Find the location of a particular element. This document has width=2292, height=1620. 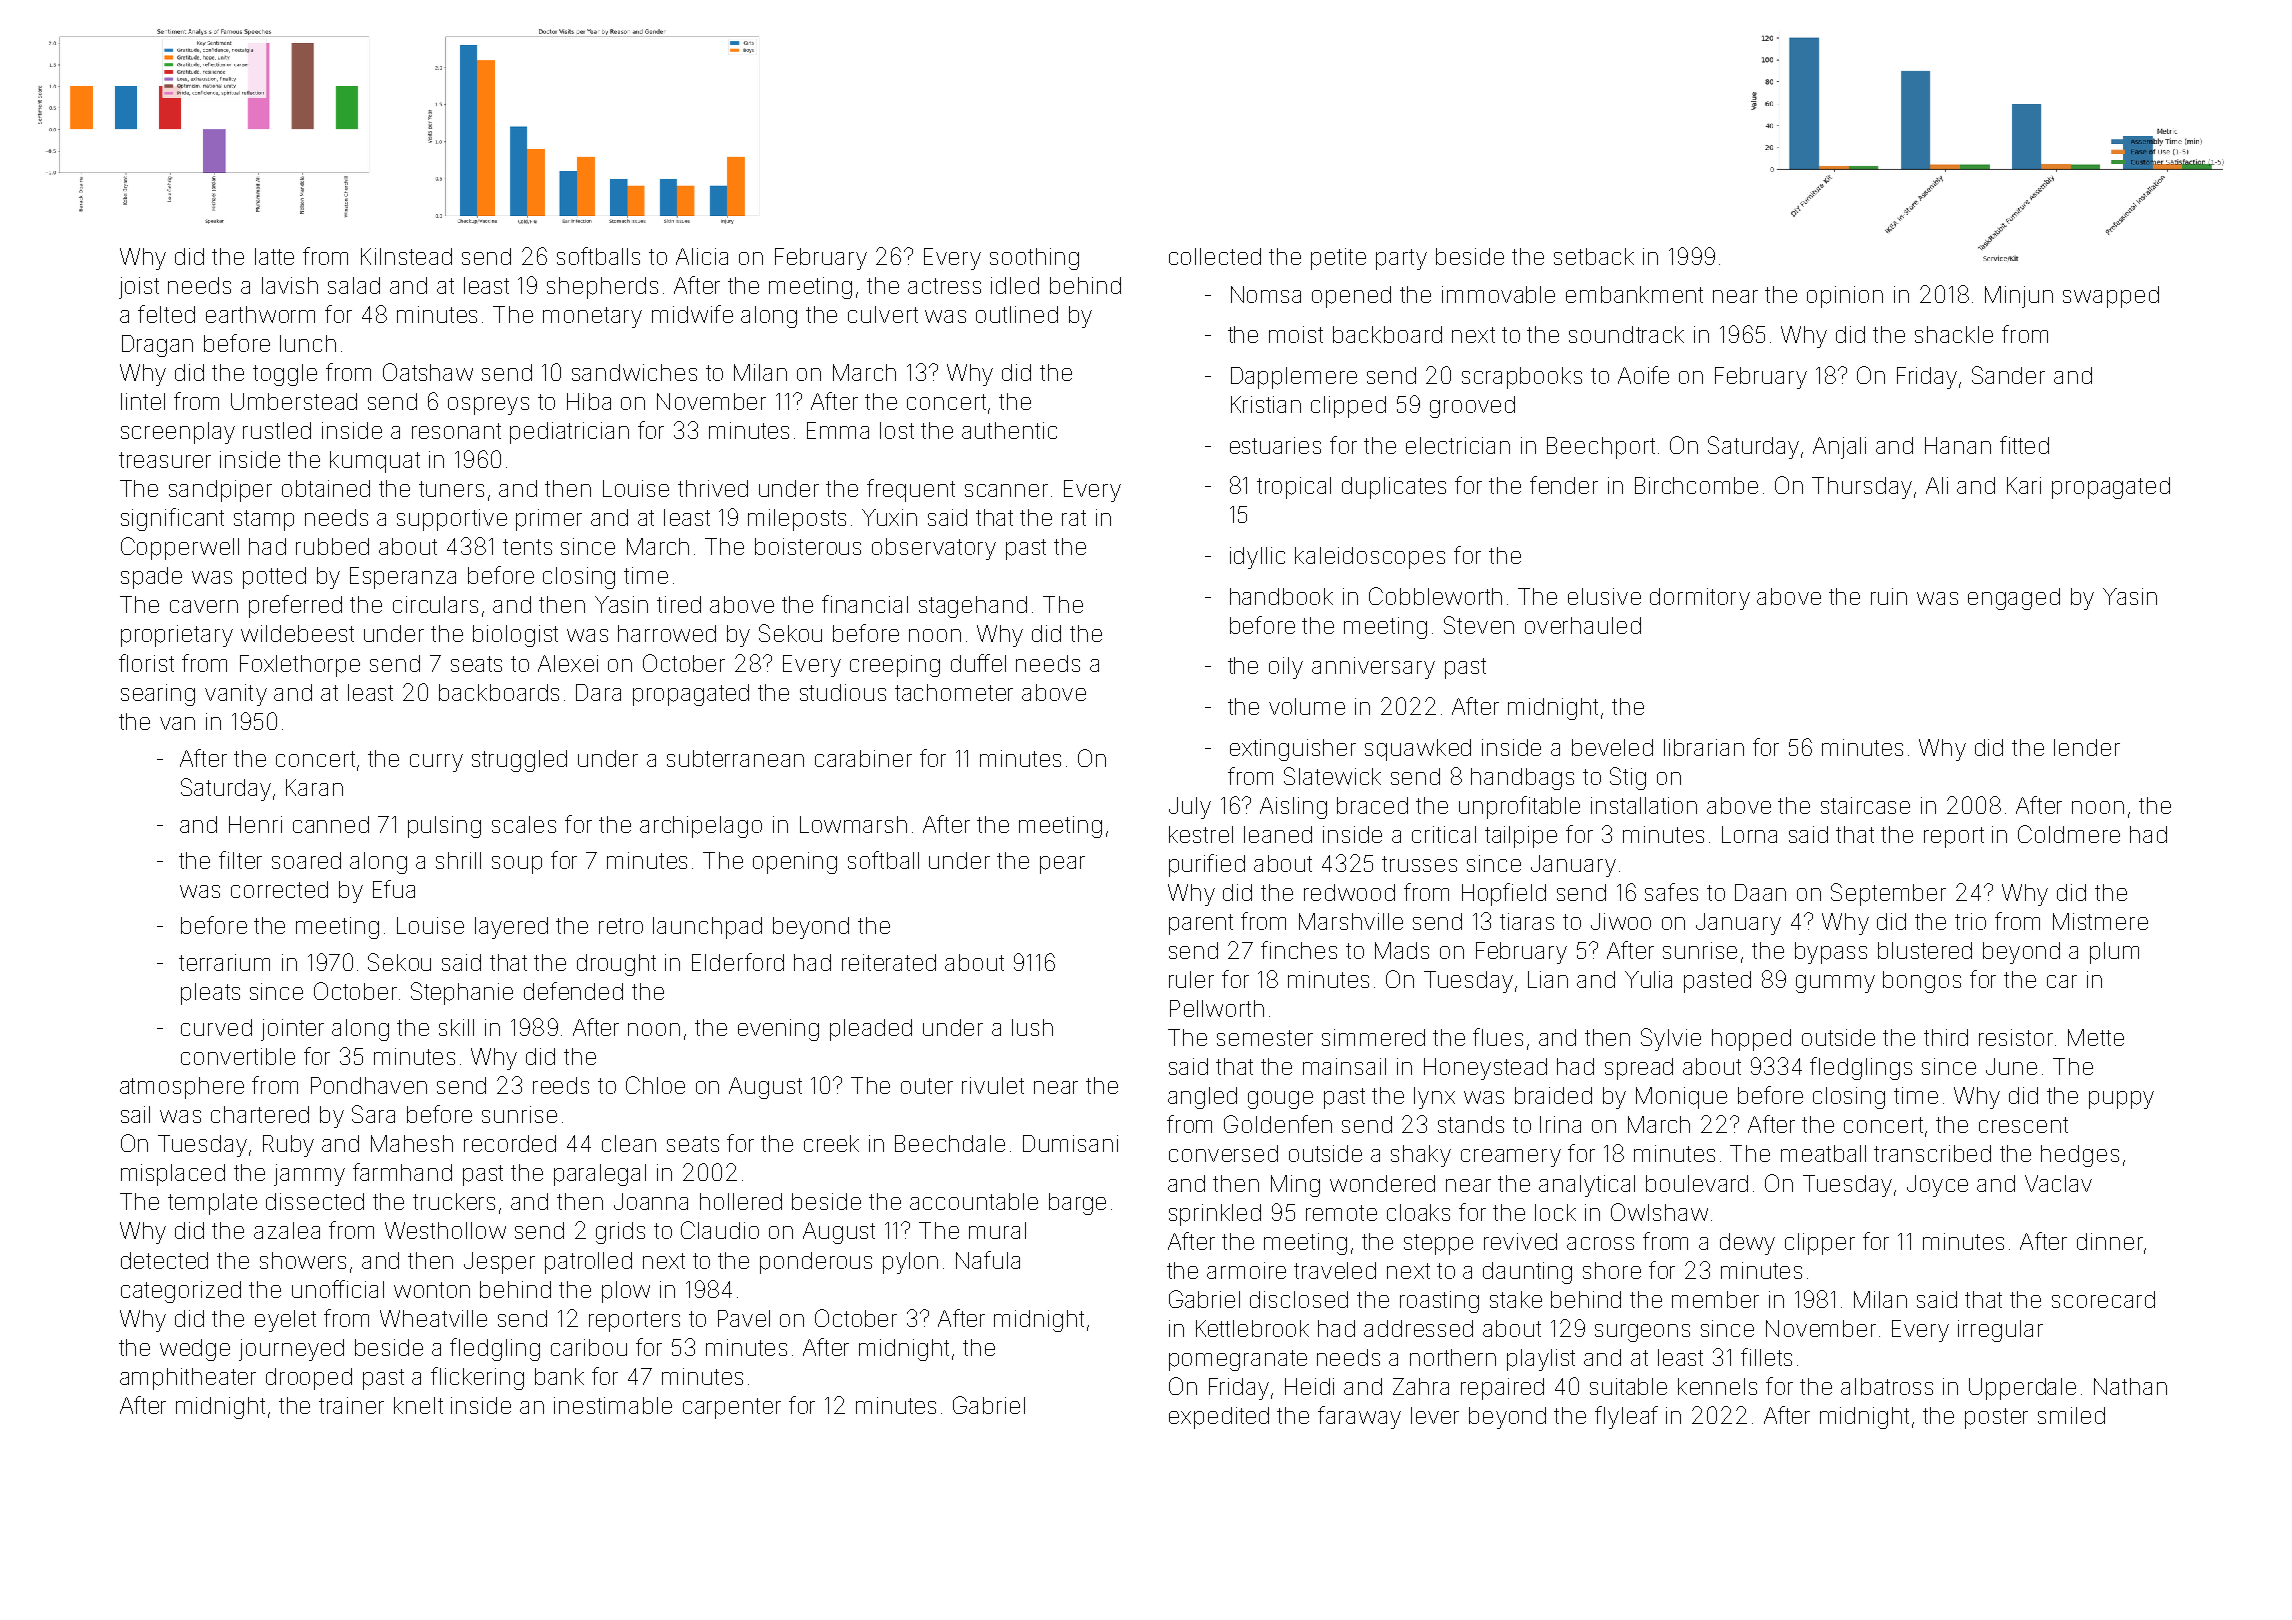

culvert is located at coordinates (883, 314).
